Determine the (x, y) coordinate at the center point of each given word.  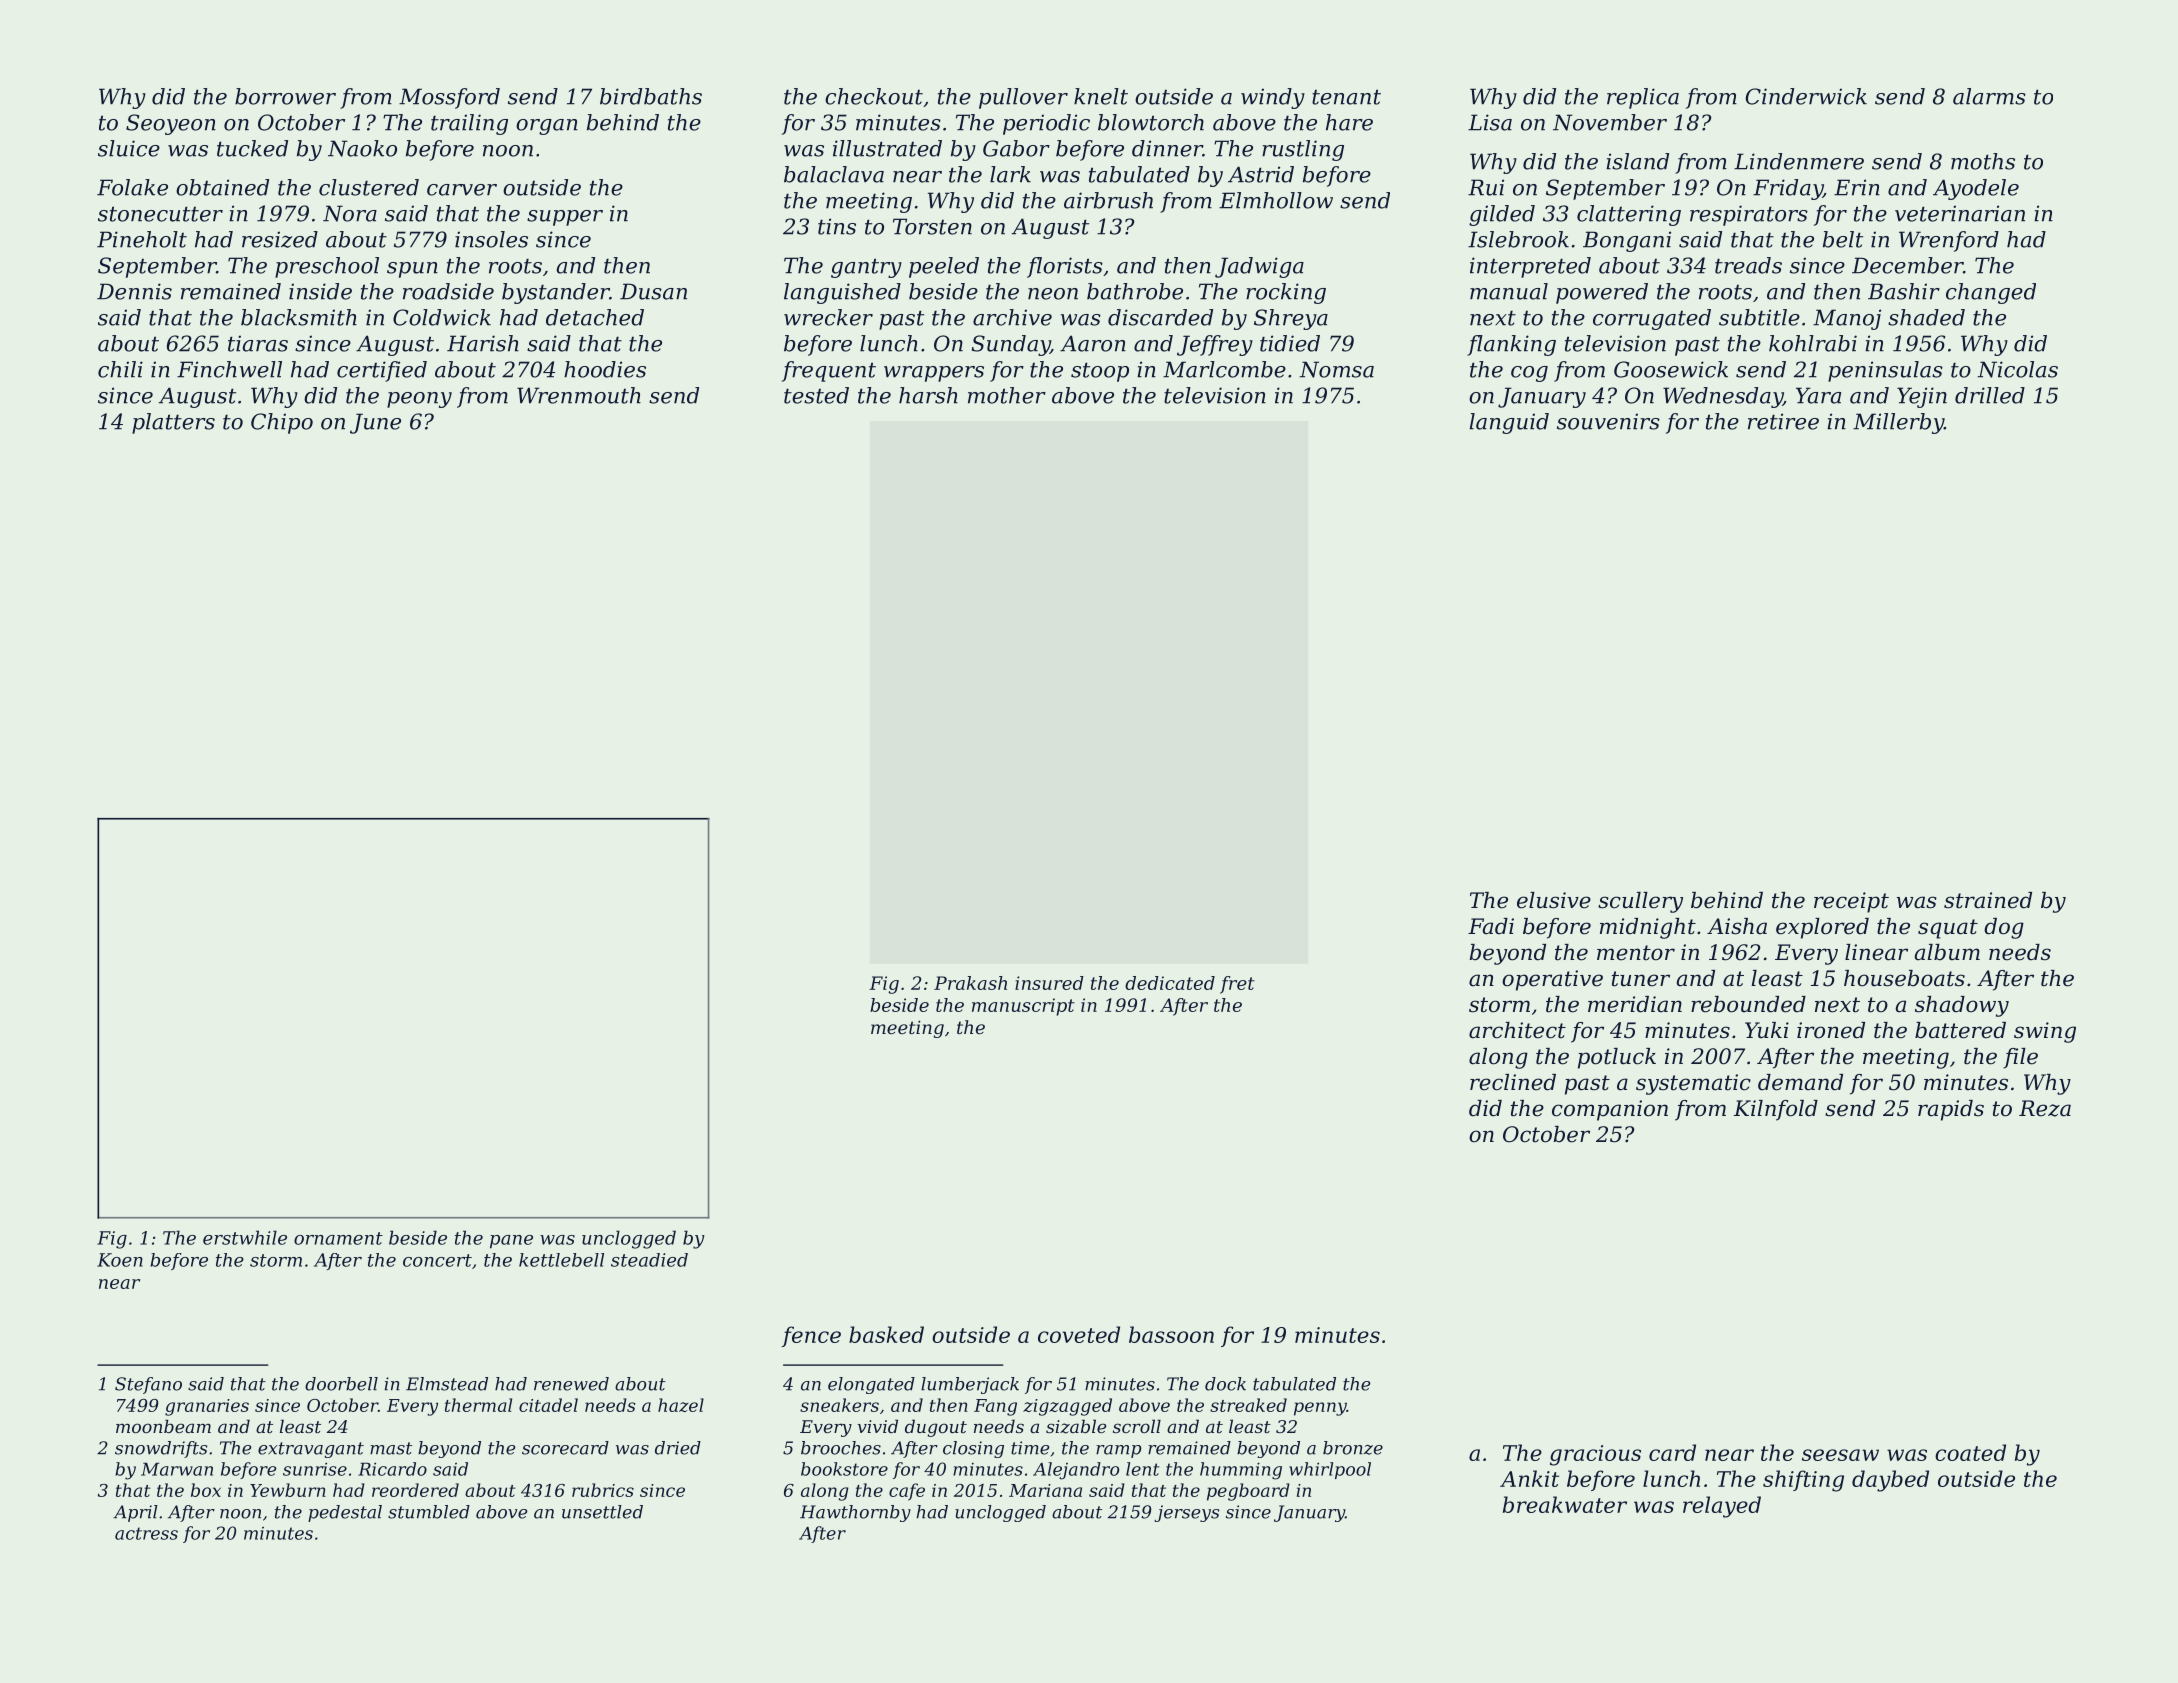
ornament (338, 1238)
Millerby (1898, 423)
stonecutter (160, 214)
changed (1991, 293)
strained (1988, 900)
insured (1049, 983)
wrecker (828, 317)
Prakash (970, 983)
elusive (1554, 900)
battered (1960, 1030)
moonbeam (163, 1426)
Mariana (1045, 1490)
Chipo (282, 423)
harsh (928, 395)
